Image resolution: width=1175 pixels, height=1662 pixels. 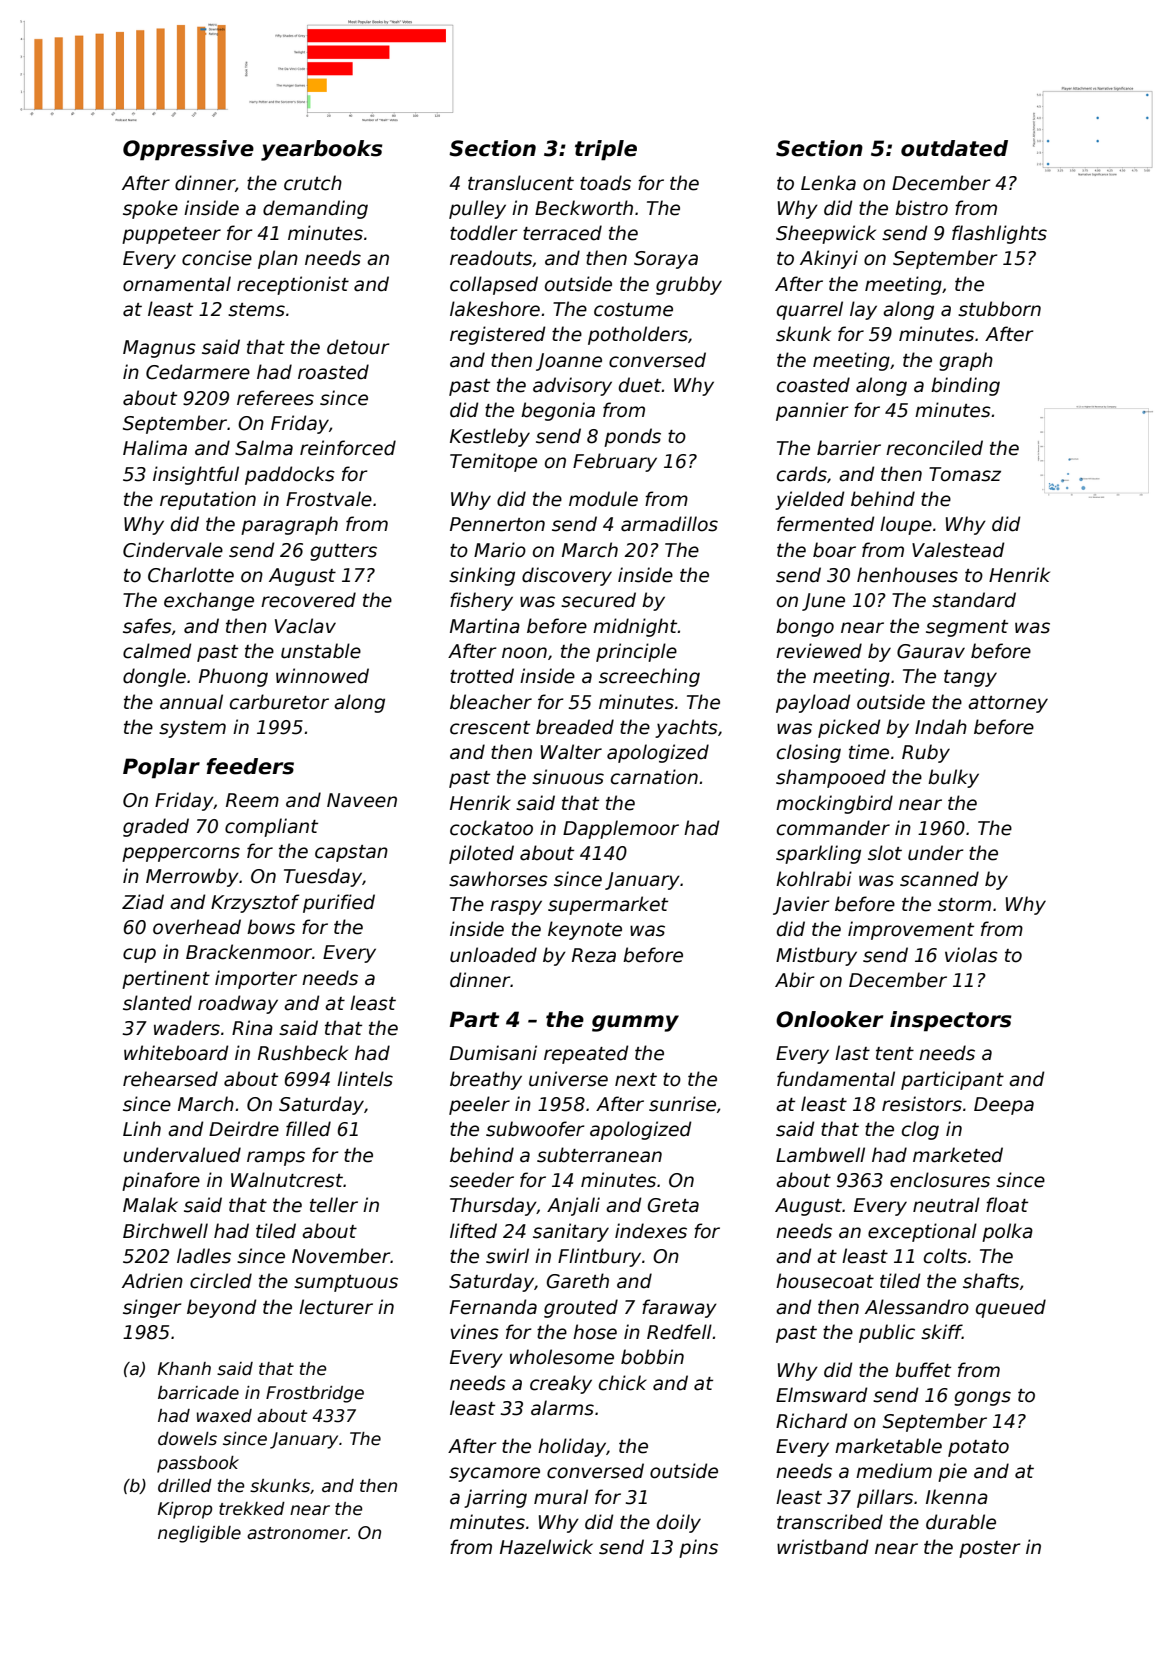 What do you see at coordinates (673, 1205) in the page?
I see `Greta` at bounding box center [673, 1205].
